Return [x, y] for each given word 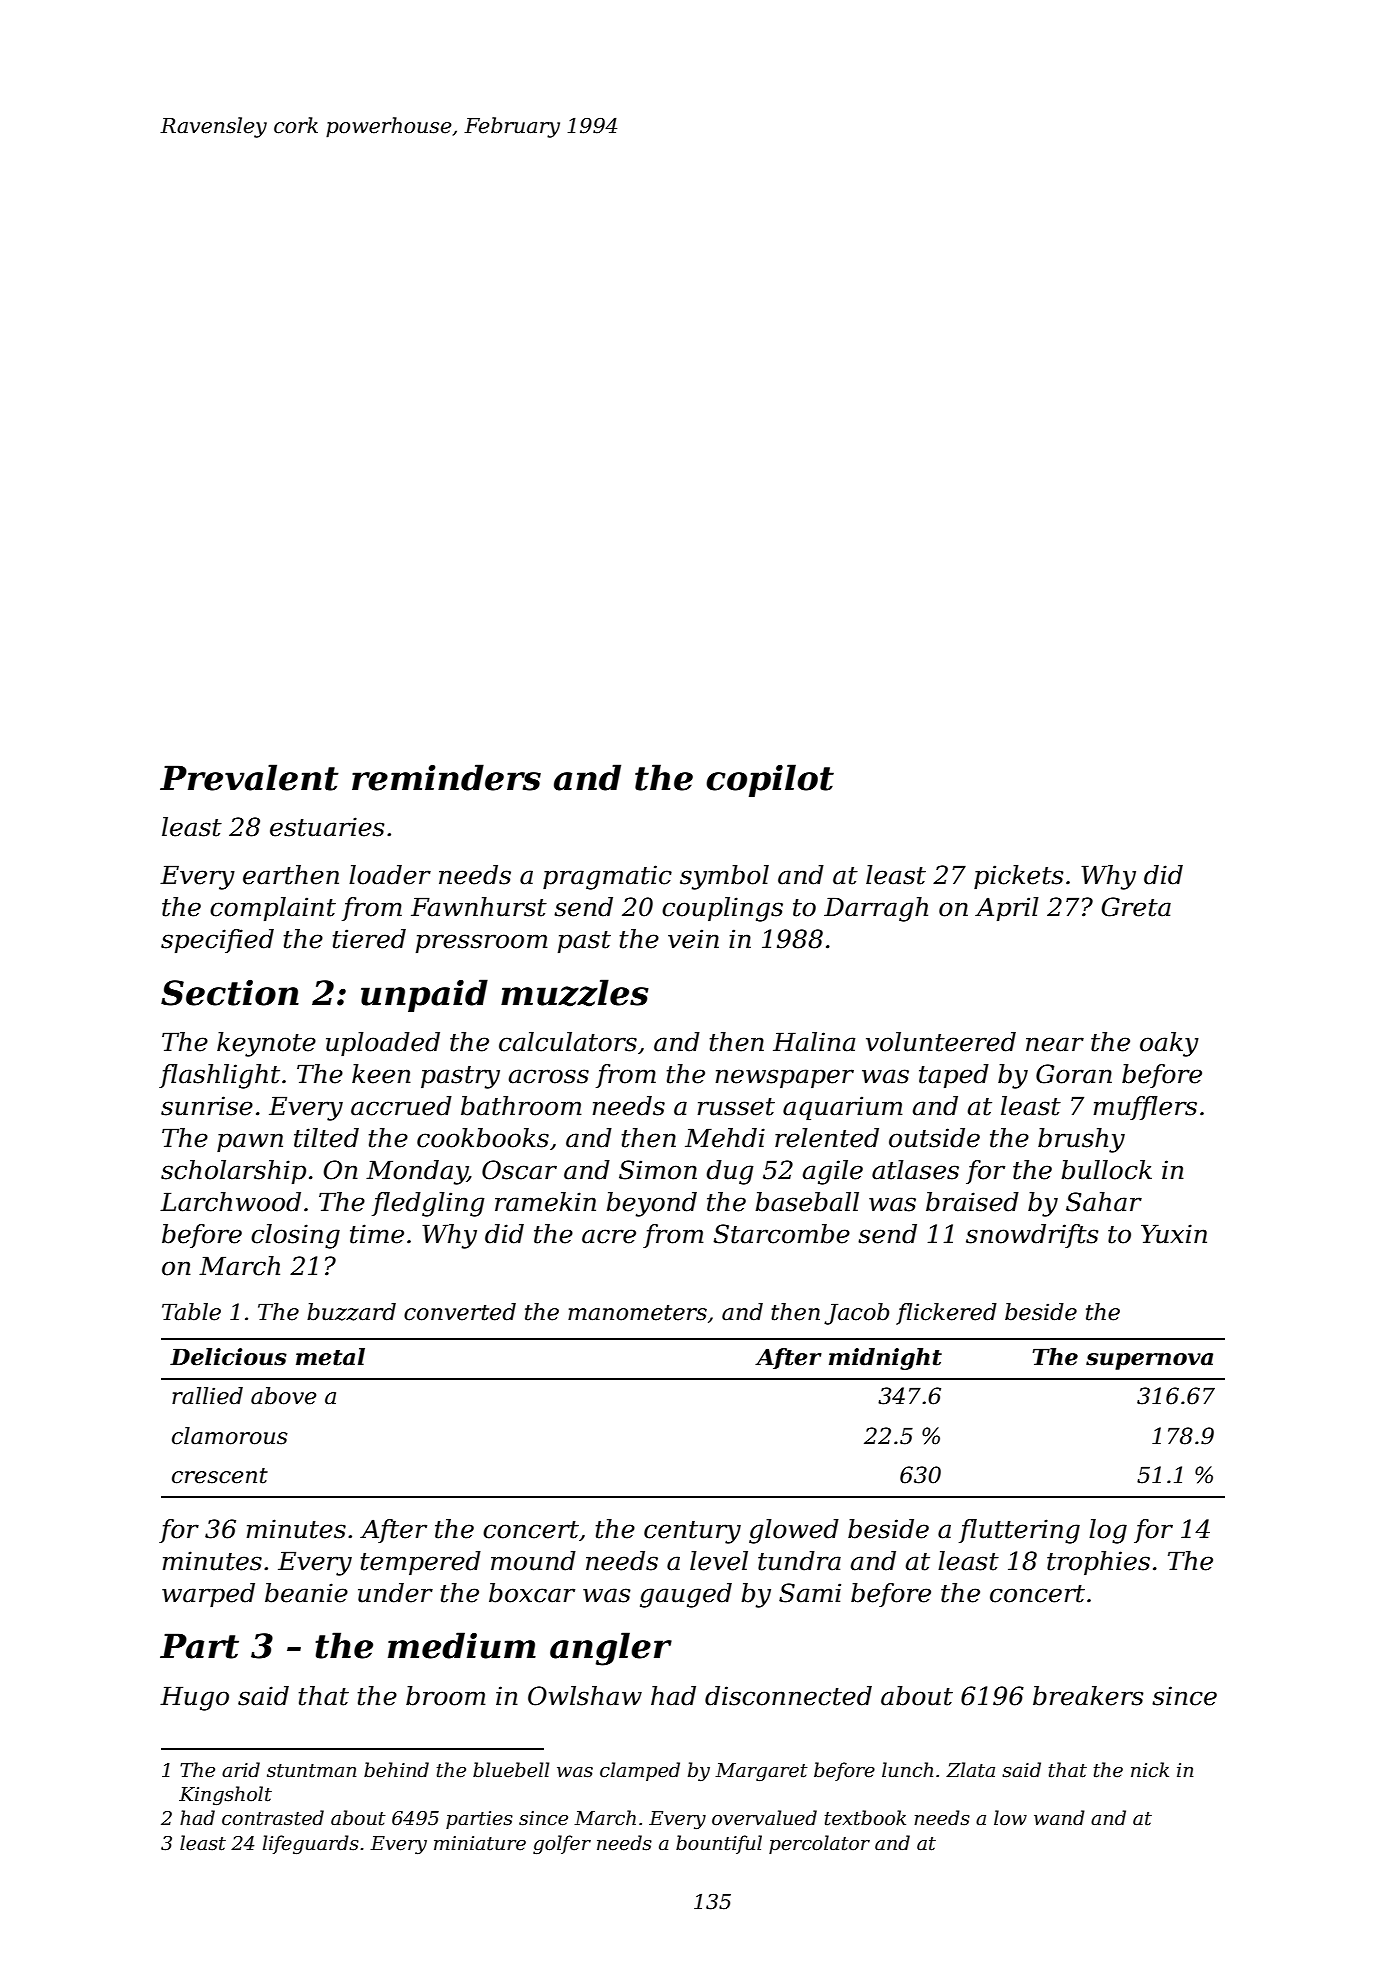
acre [609, 1236]
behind [396, 1770]
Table [191, 1312]
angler [611, 1649]
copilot [770, 780]
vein [693, 939]
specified [217, 941]
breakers [1088, 1696]
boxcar [532, 1593]
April [1007, 909]
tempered [421, 1563]
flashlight [219, 1076]
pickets [1019, 877]
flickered [946, 1314]
